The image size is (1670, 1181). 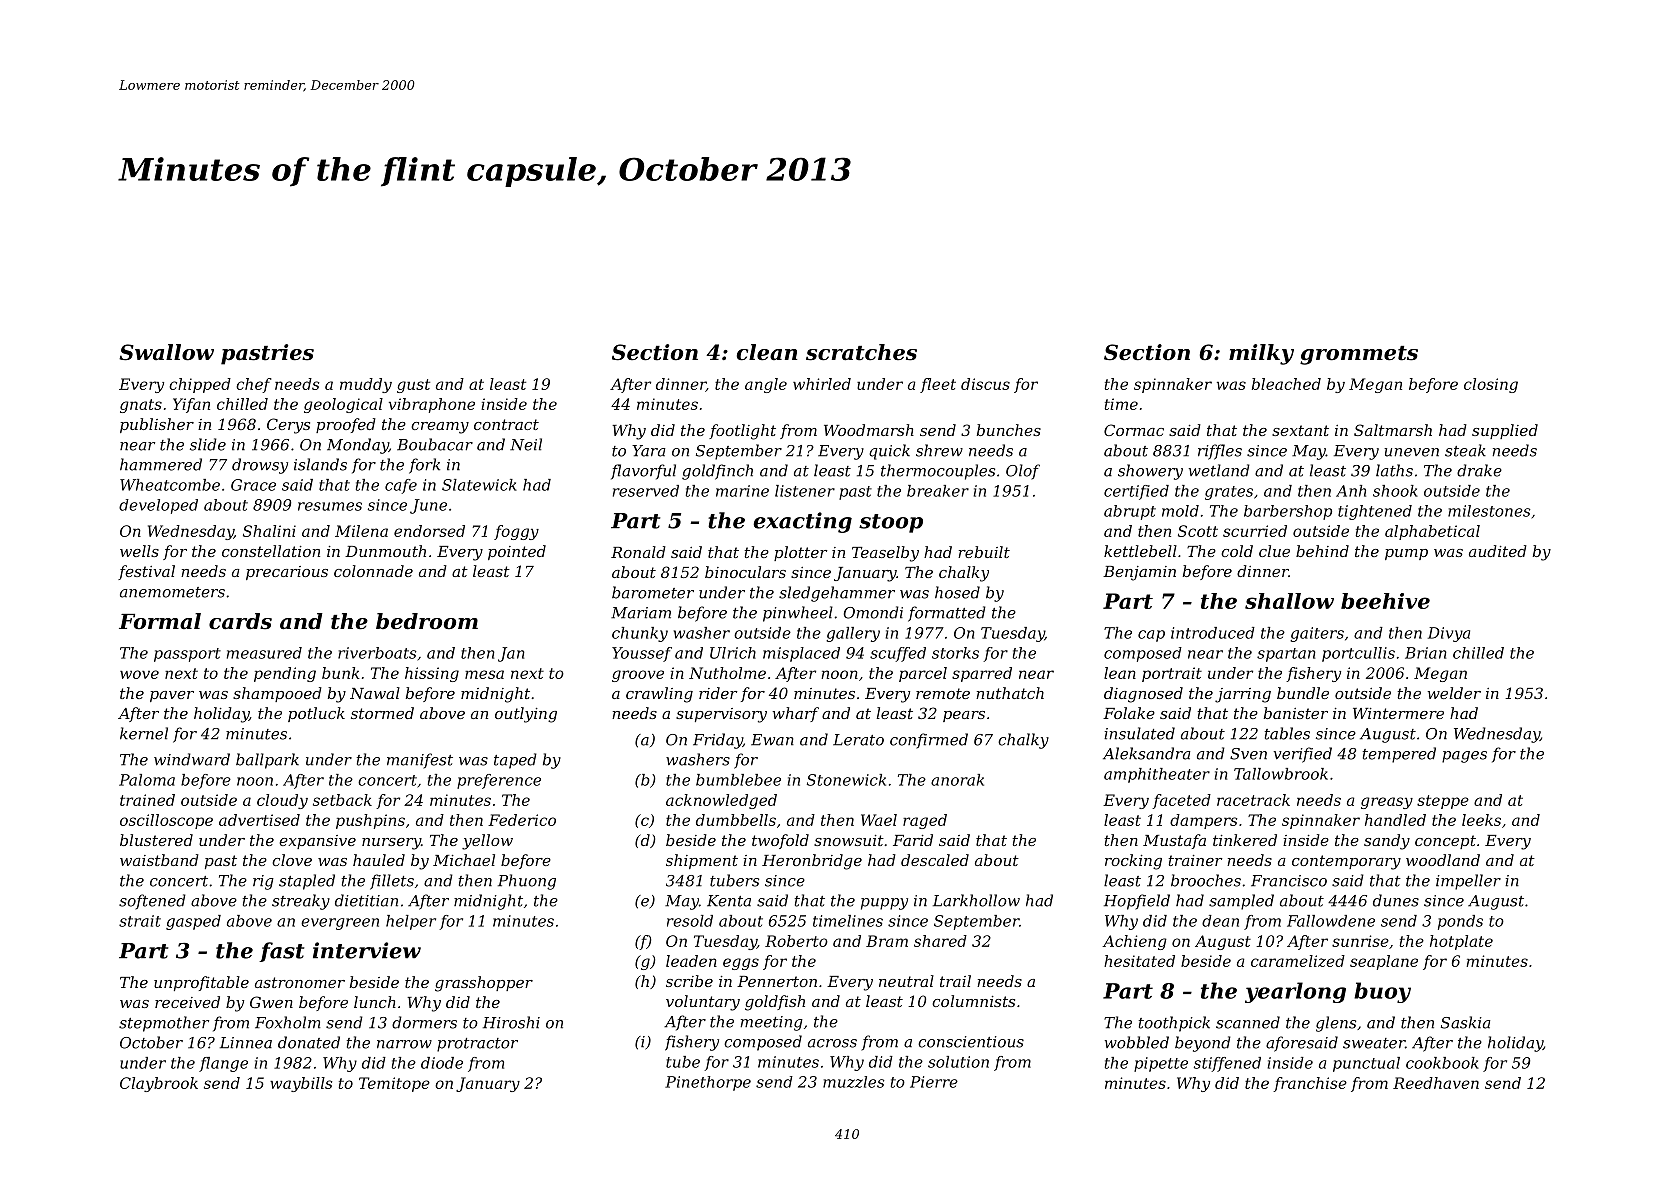 I want to click on milky, so click(x=1261, y=354).
